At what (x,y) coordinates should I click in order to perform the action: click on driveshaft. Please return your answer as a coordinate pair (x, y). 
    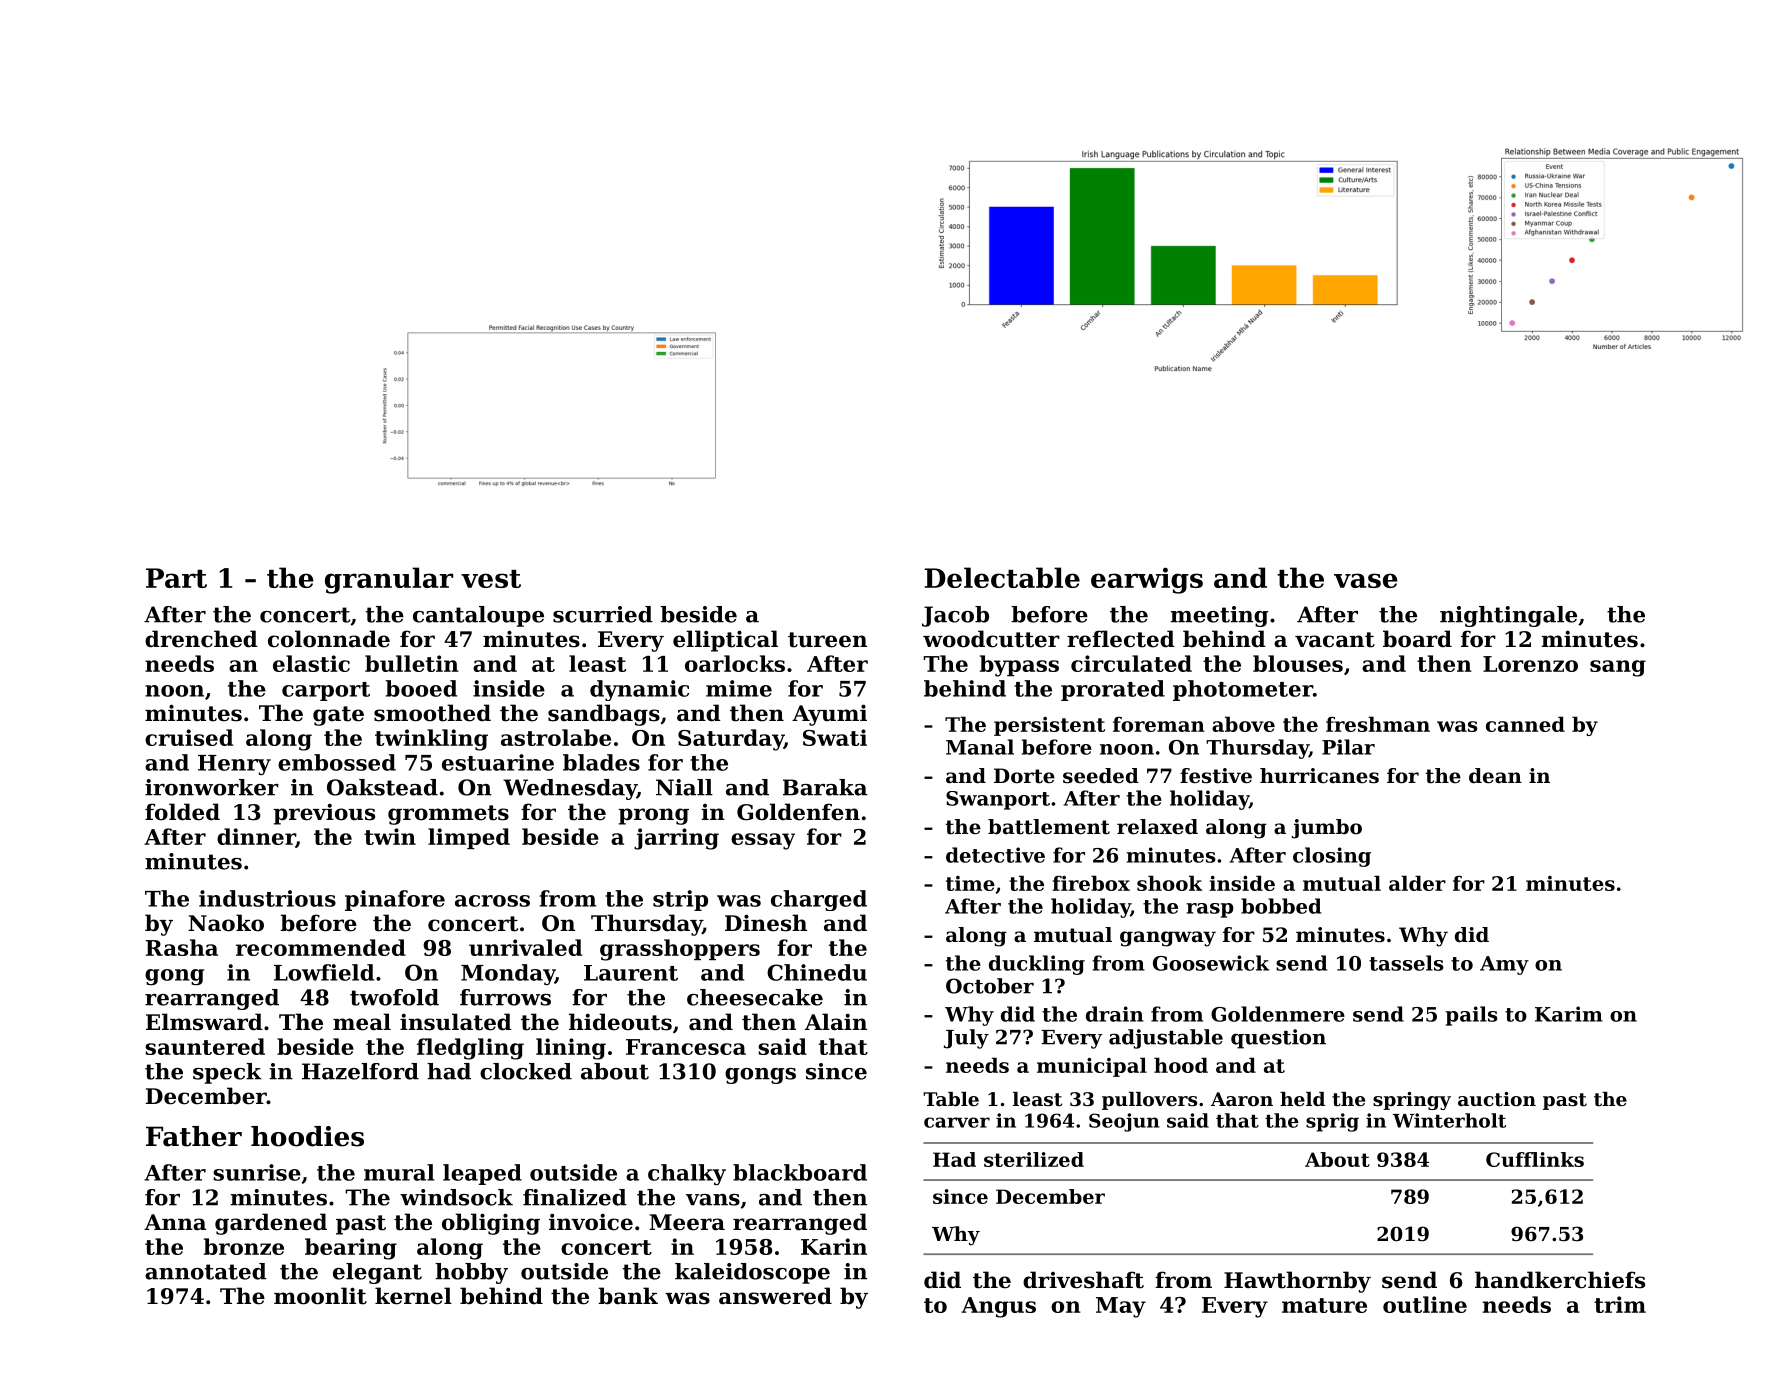
    Looking at the image, I should click on (1083, 1280).
